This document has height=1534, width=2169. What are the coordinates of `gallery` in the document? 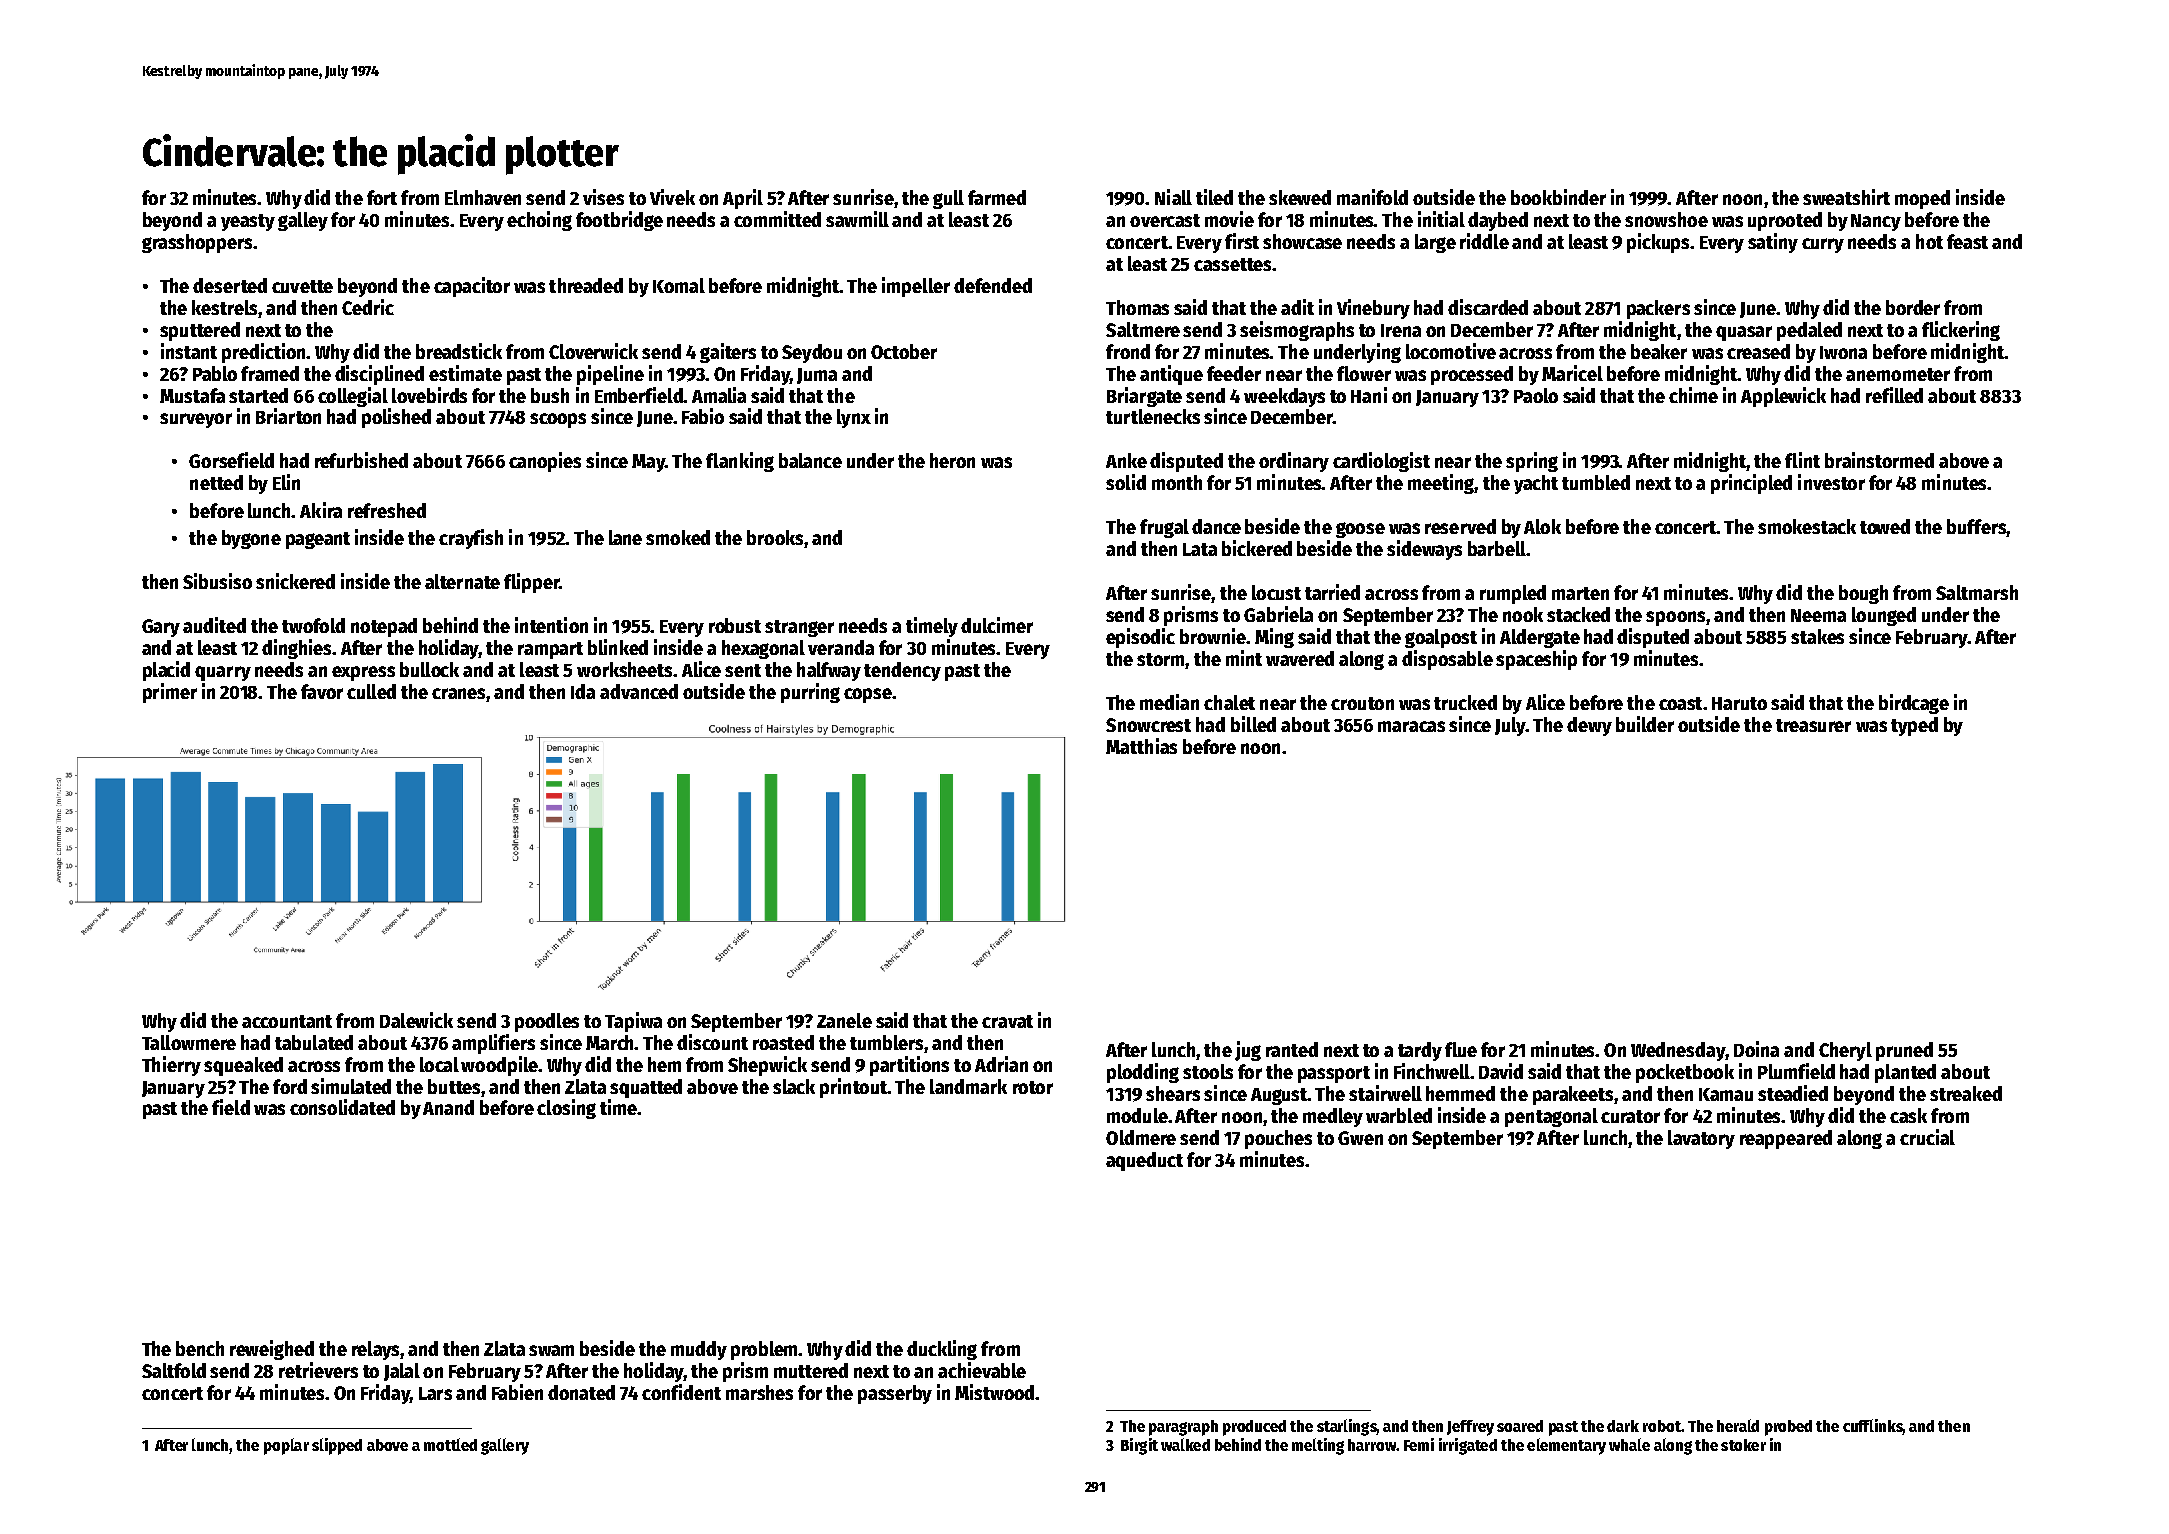 It's located at (505, 1446).
